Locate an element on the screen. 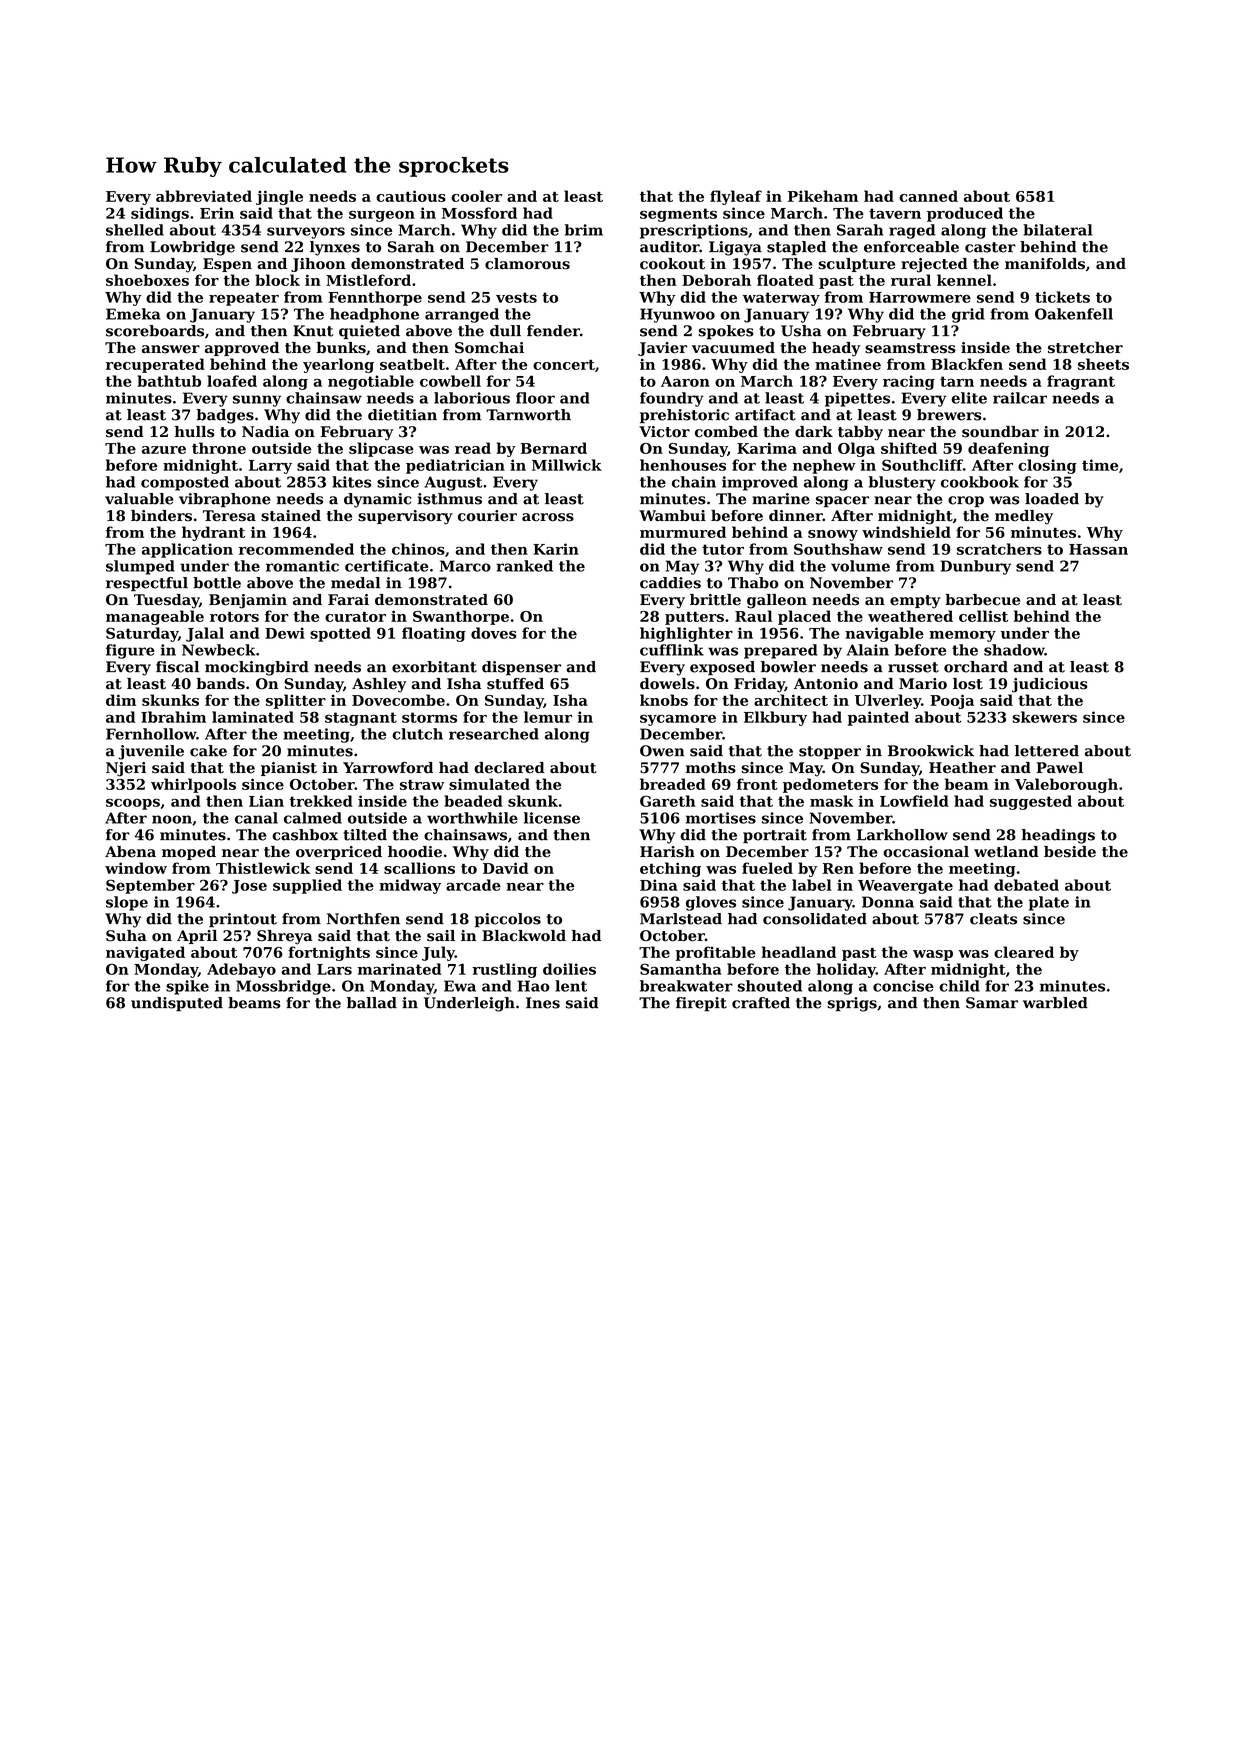 The height and width of the screenshot is (1757, 1243). license is located at coordinates (552, 818).
